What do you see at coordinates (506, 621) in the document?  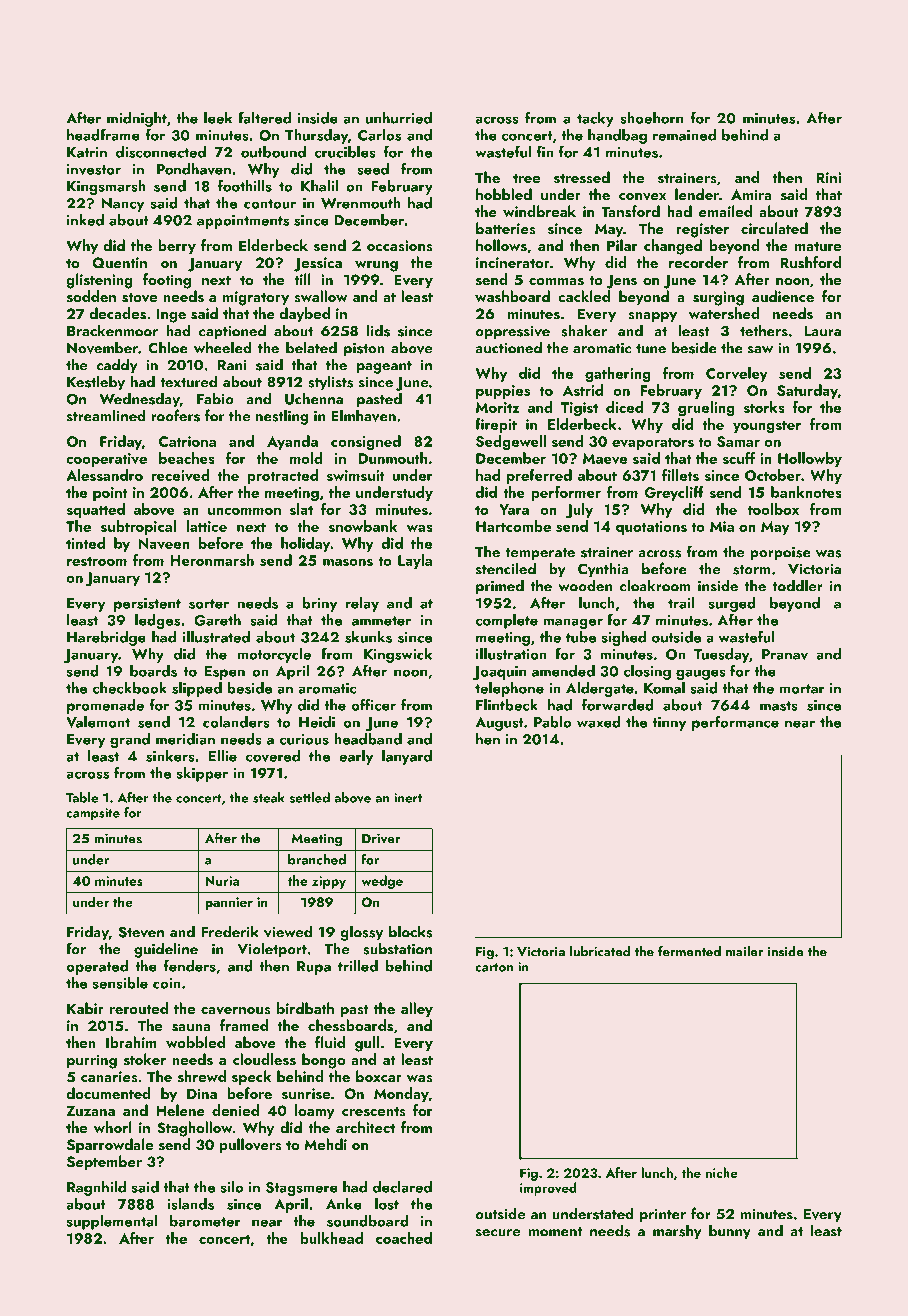 I see `complete` at bounding box center [506, 621].
